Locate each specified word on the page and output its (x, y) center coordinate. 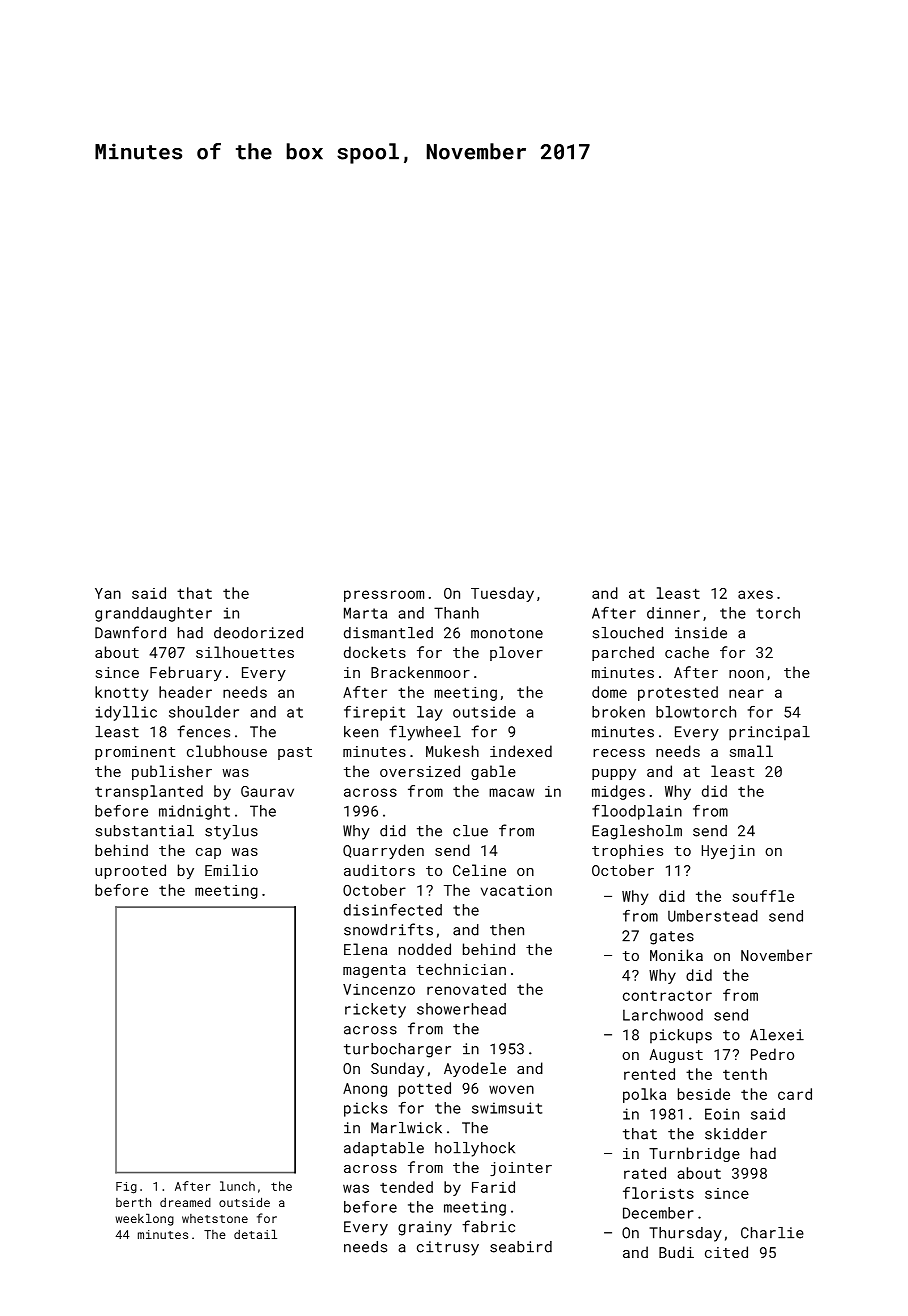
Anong (365, 1090)
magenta (374, 971)
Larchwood (663, 1015)
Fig (126, 1188)
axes (755, 594)
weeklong (144, 1219)
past (295, 753)
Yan (108, 593)
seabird (521, 1247)
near (746, 693)
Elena (365, 949)
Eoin (722, 1114)
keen (361, 732)
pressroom (384, 596)
